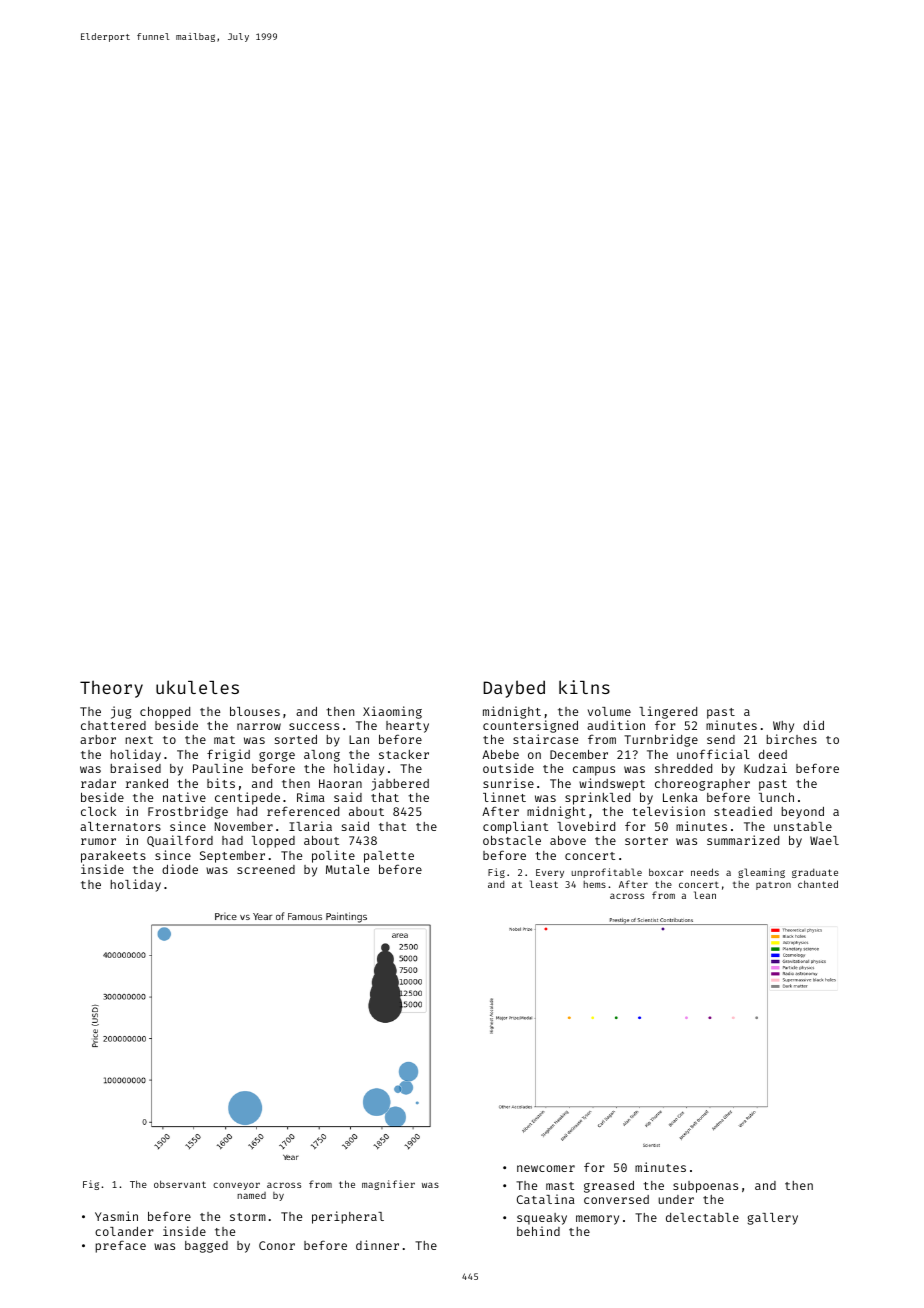 This page has width=924, height=1308. I want to click on Mutale, so click(347, 869).
